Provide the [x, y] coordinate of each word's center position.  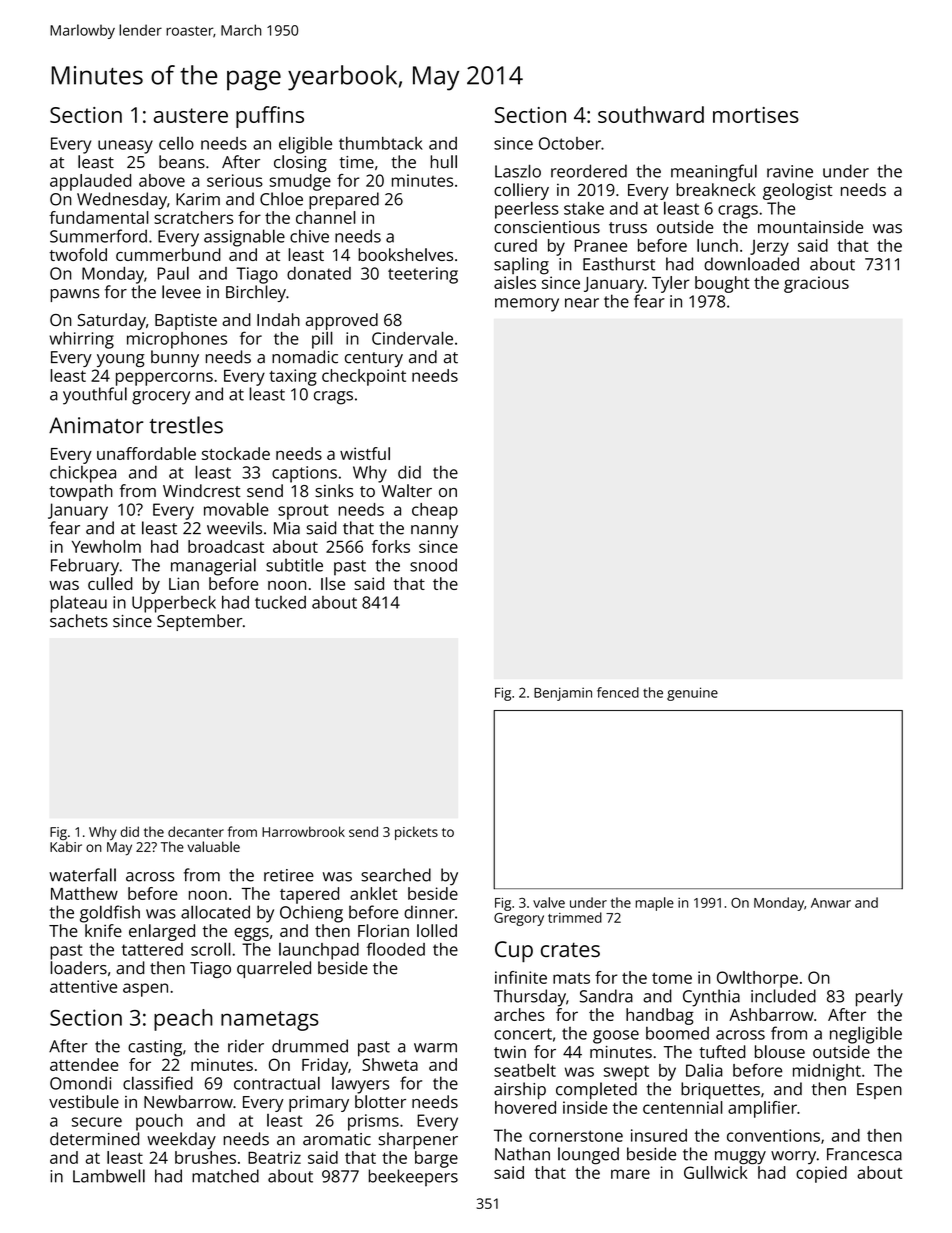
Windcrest [202, 490]
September [200, 622]
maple [654, 904]
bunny [175, 358]
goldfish [110, 914]
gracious [816, 284]
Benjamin [563, 694]
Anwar [831, 903]
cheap [435, 511]
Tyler [671, 284]
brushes [205, 1157]
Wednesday [122, 201]
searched [396, 875]
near [582, 303]
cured [515, 245]
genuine [692, 694]
